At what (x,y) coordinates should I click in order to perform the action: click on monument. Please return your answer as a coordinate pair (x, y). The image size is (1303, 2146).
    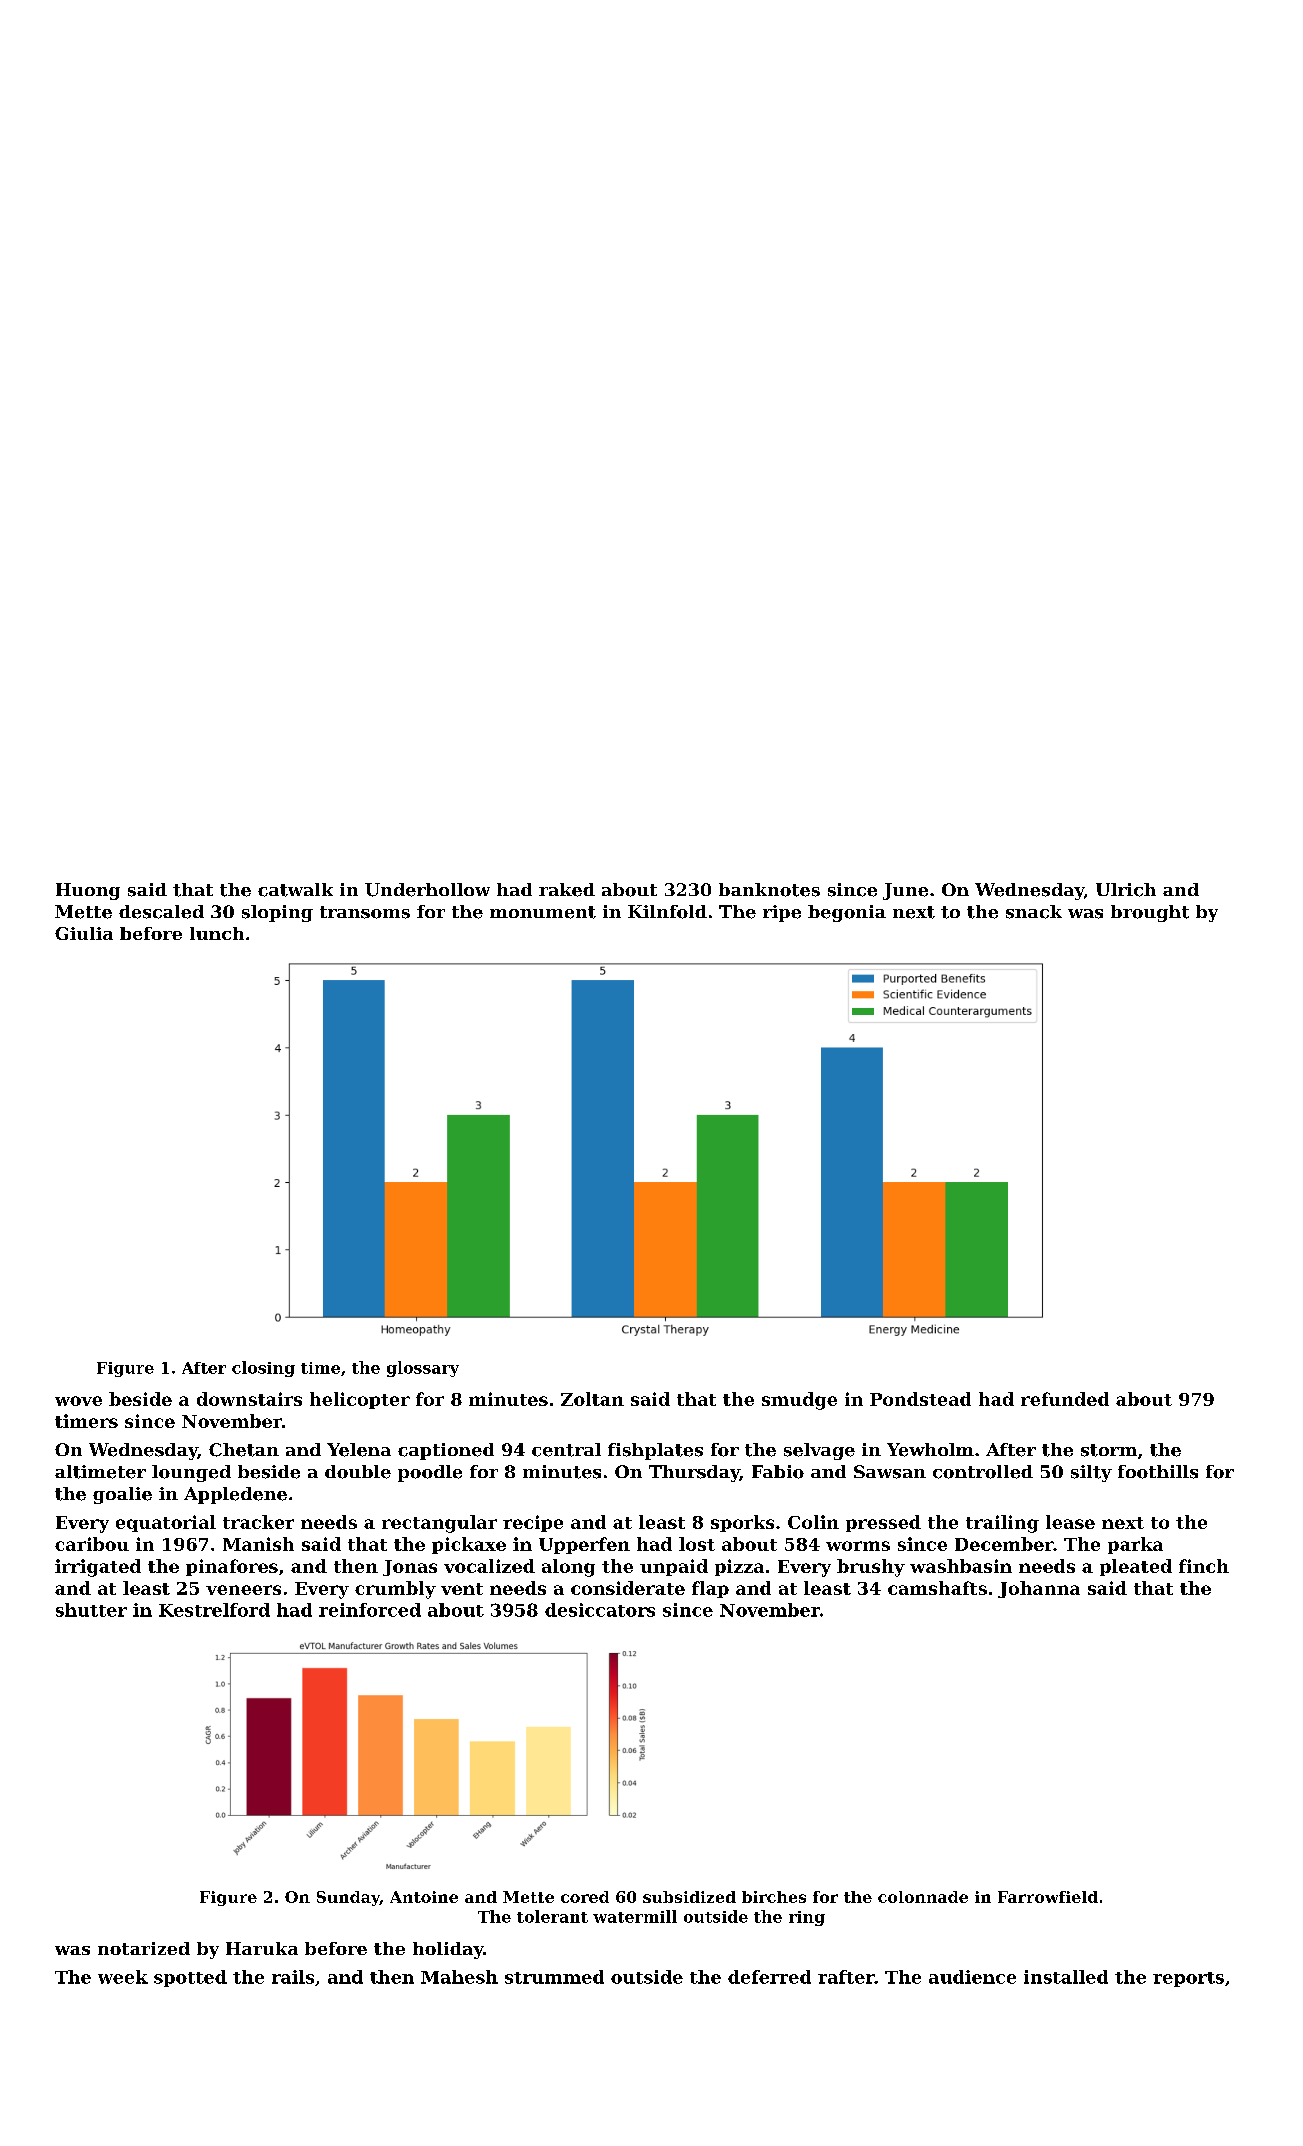
    Looking at the image, I should click on (543, 912).
